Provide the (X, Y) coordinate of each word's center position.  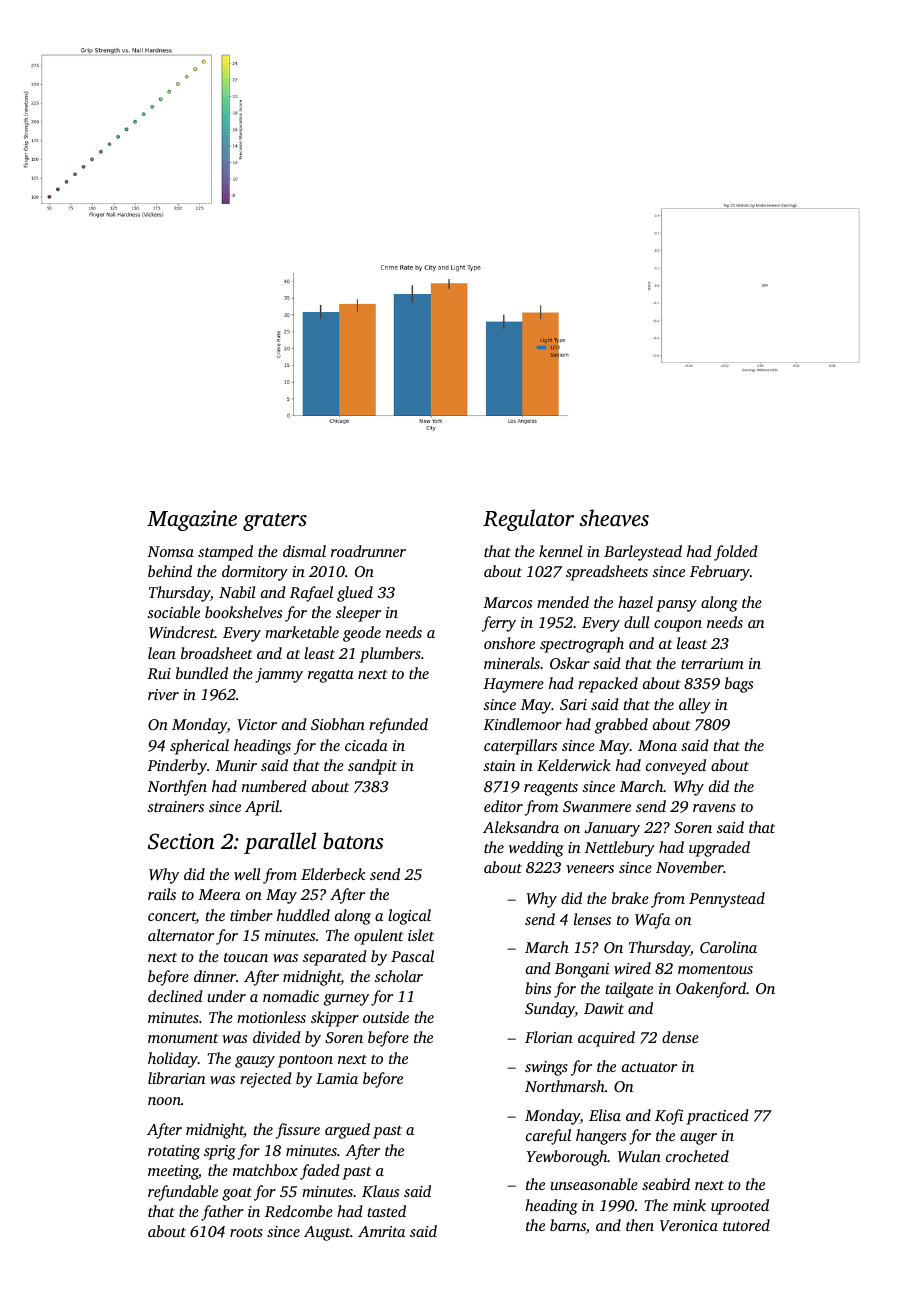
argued (347, 1131)
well (247, 874)
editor (503, 806)
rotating (174, 1152)
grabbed (621, 726)
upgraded (719, 849)
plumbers (390, 655)
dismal (304, 551)
